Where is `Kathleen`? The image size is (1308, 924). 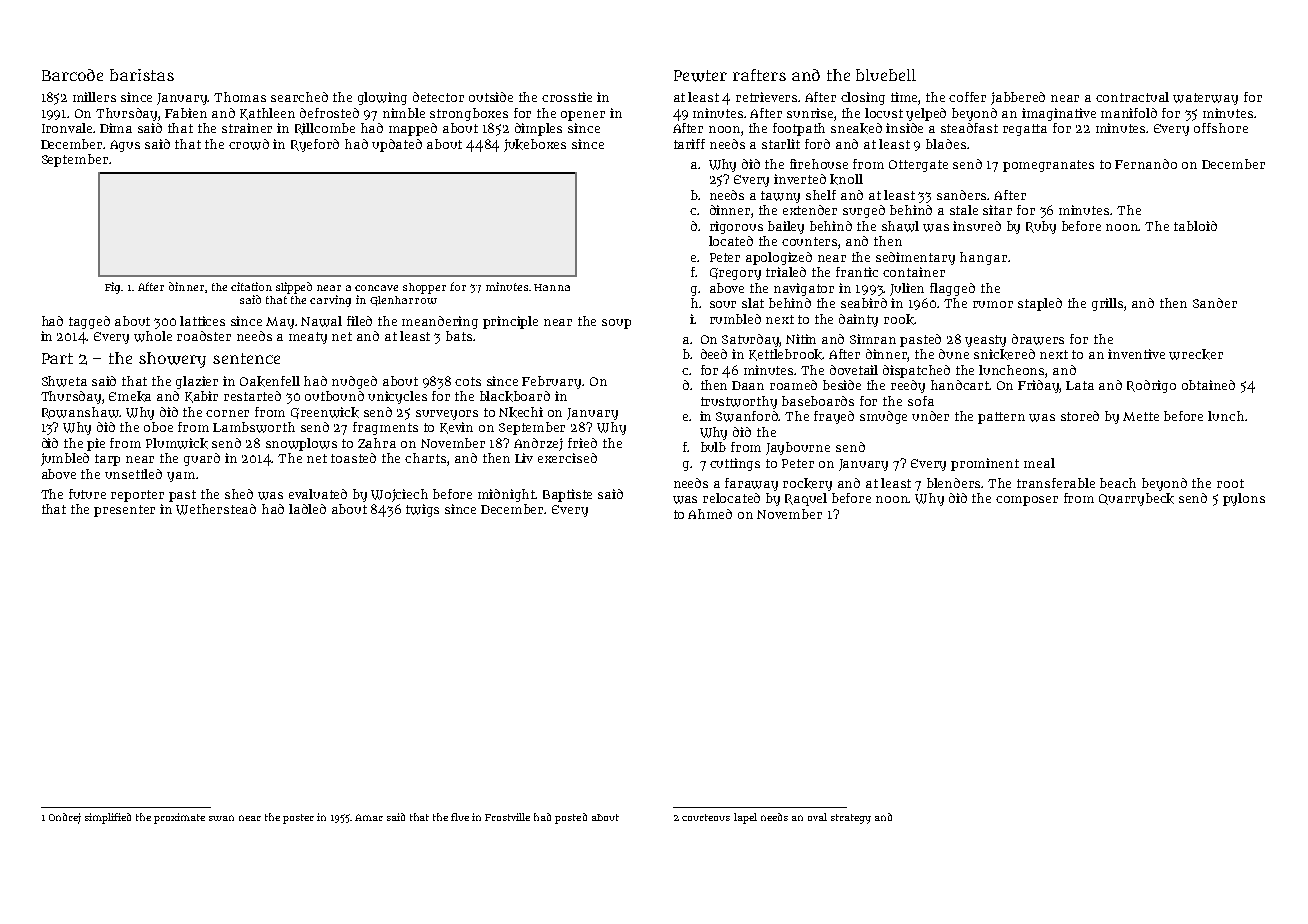
Kathleen is located at coordinates (267, 114).
